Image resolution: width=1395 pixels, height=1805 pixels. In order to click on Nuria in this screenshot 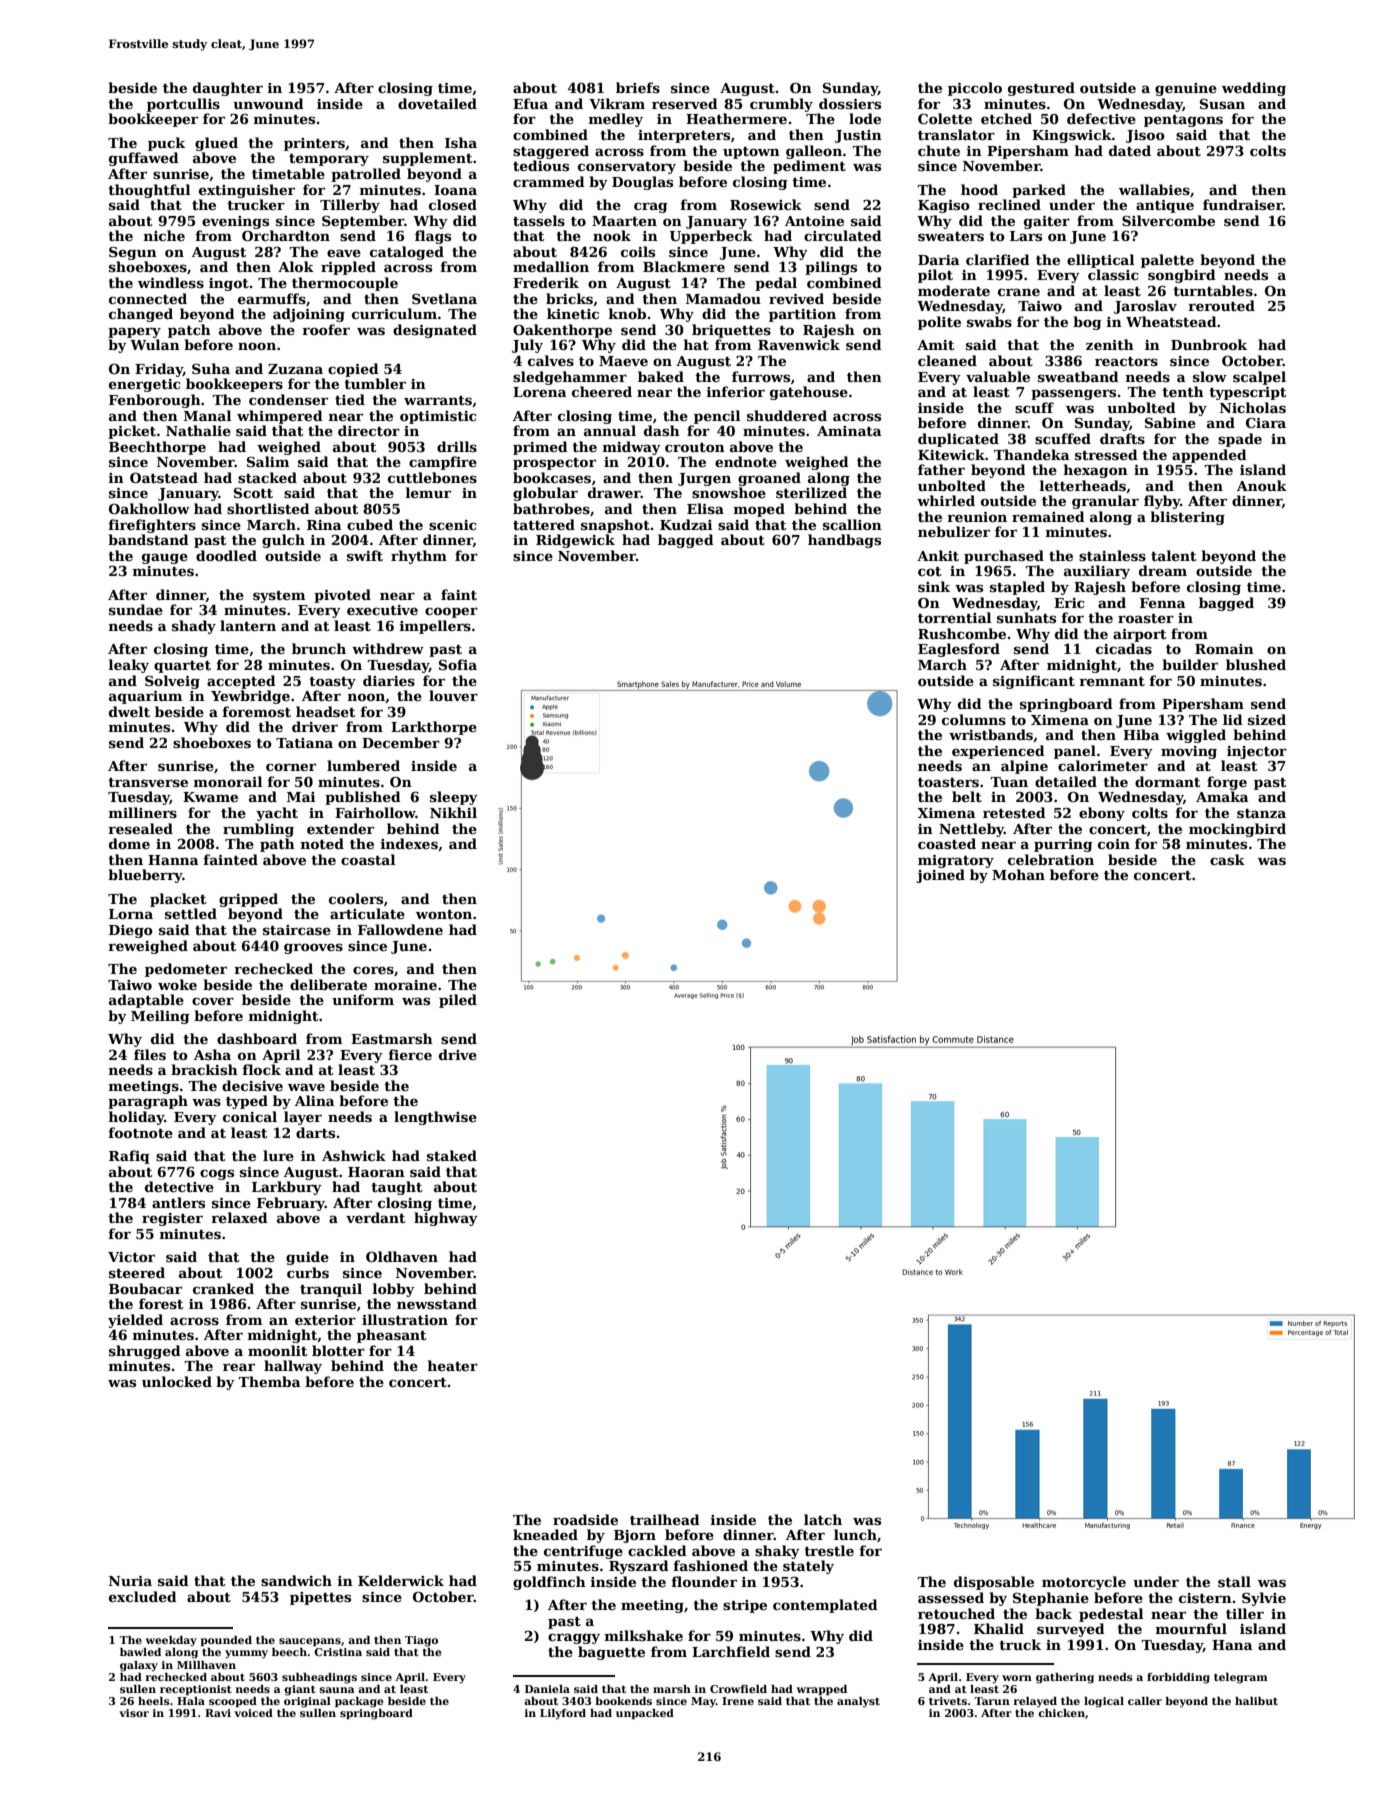, I will do `click(130, 1581)`.
